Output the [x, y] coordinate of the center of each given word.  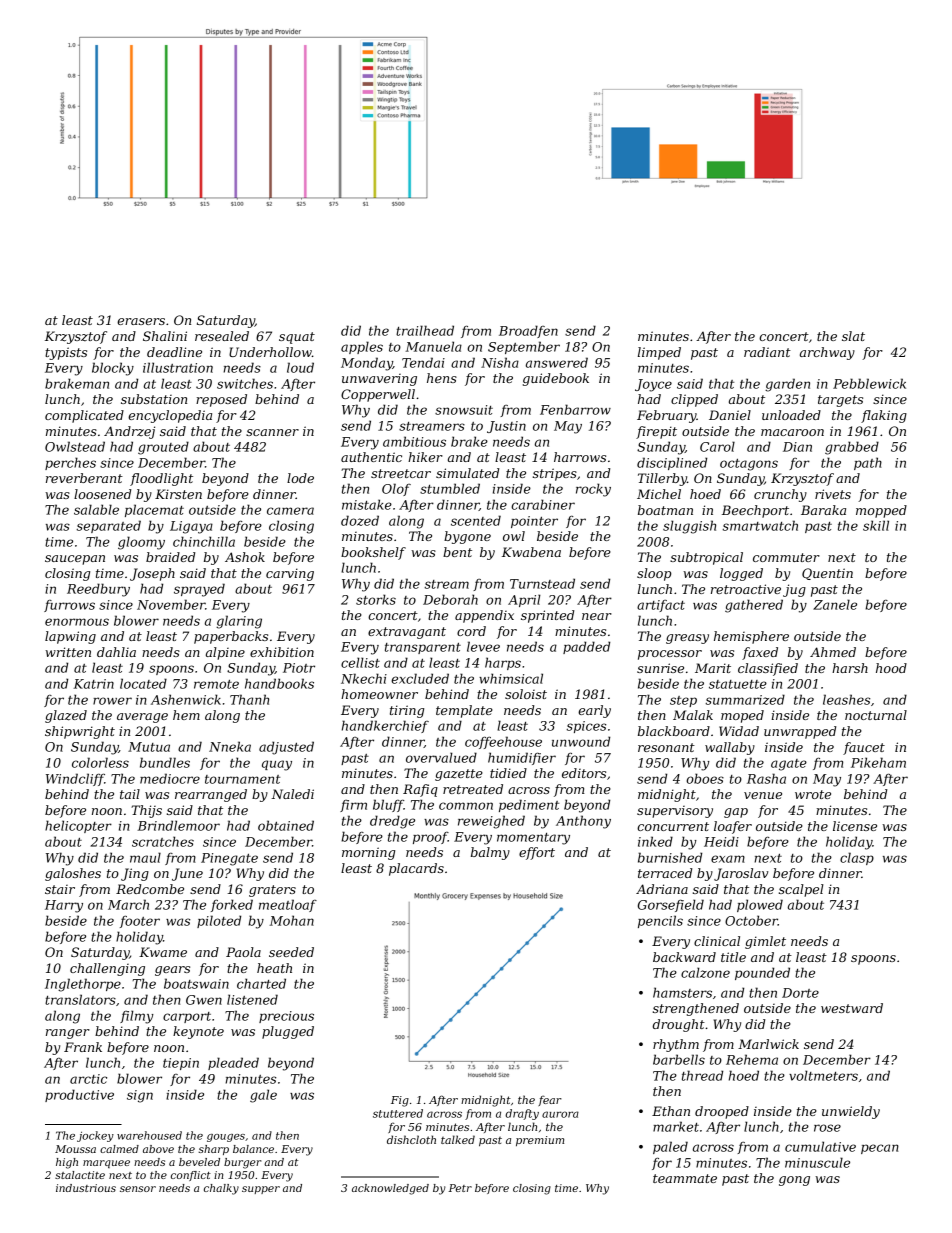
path [868, 463]
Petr [460, 1188]
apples [362, 347]
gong [794, 1181]
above [158, 1149]
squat [297, 338]
